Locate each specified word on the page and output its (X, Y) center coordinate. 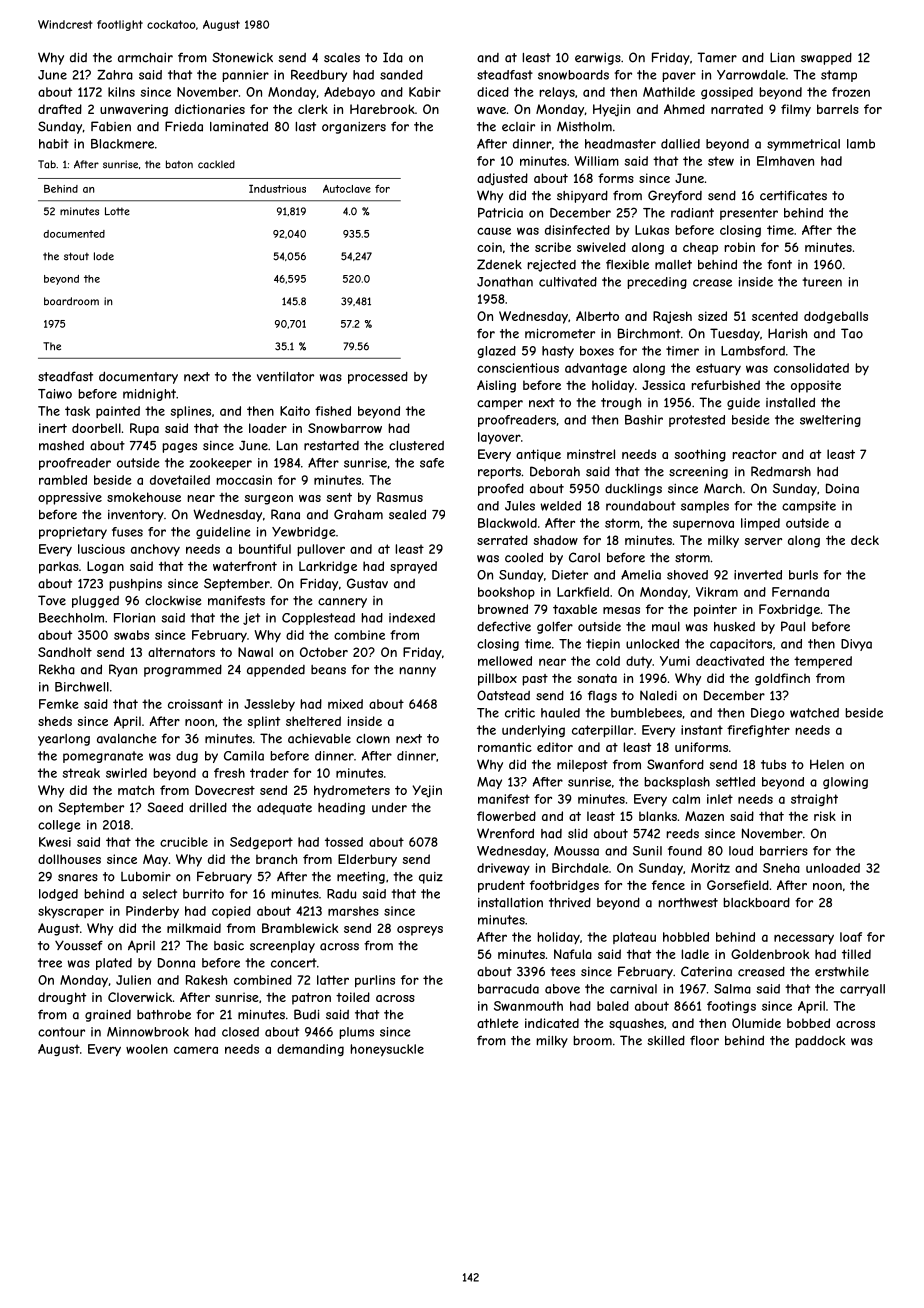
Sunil (647, 851)
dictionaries (210, 109)
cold (608, 661)
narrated (737, 109)
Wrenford (505, 833)
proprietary (73, 533)
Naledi (658, 695)
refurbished (725, 385)
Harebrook (382, 109)
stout (76, 256)
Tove (52, 600)
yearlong (64, 740)
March (723, 488)
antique (538, 455)
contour (61, 1032)
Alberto (597, 316)
